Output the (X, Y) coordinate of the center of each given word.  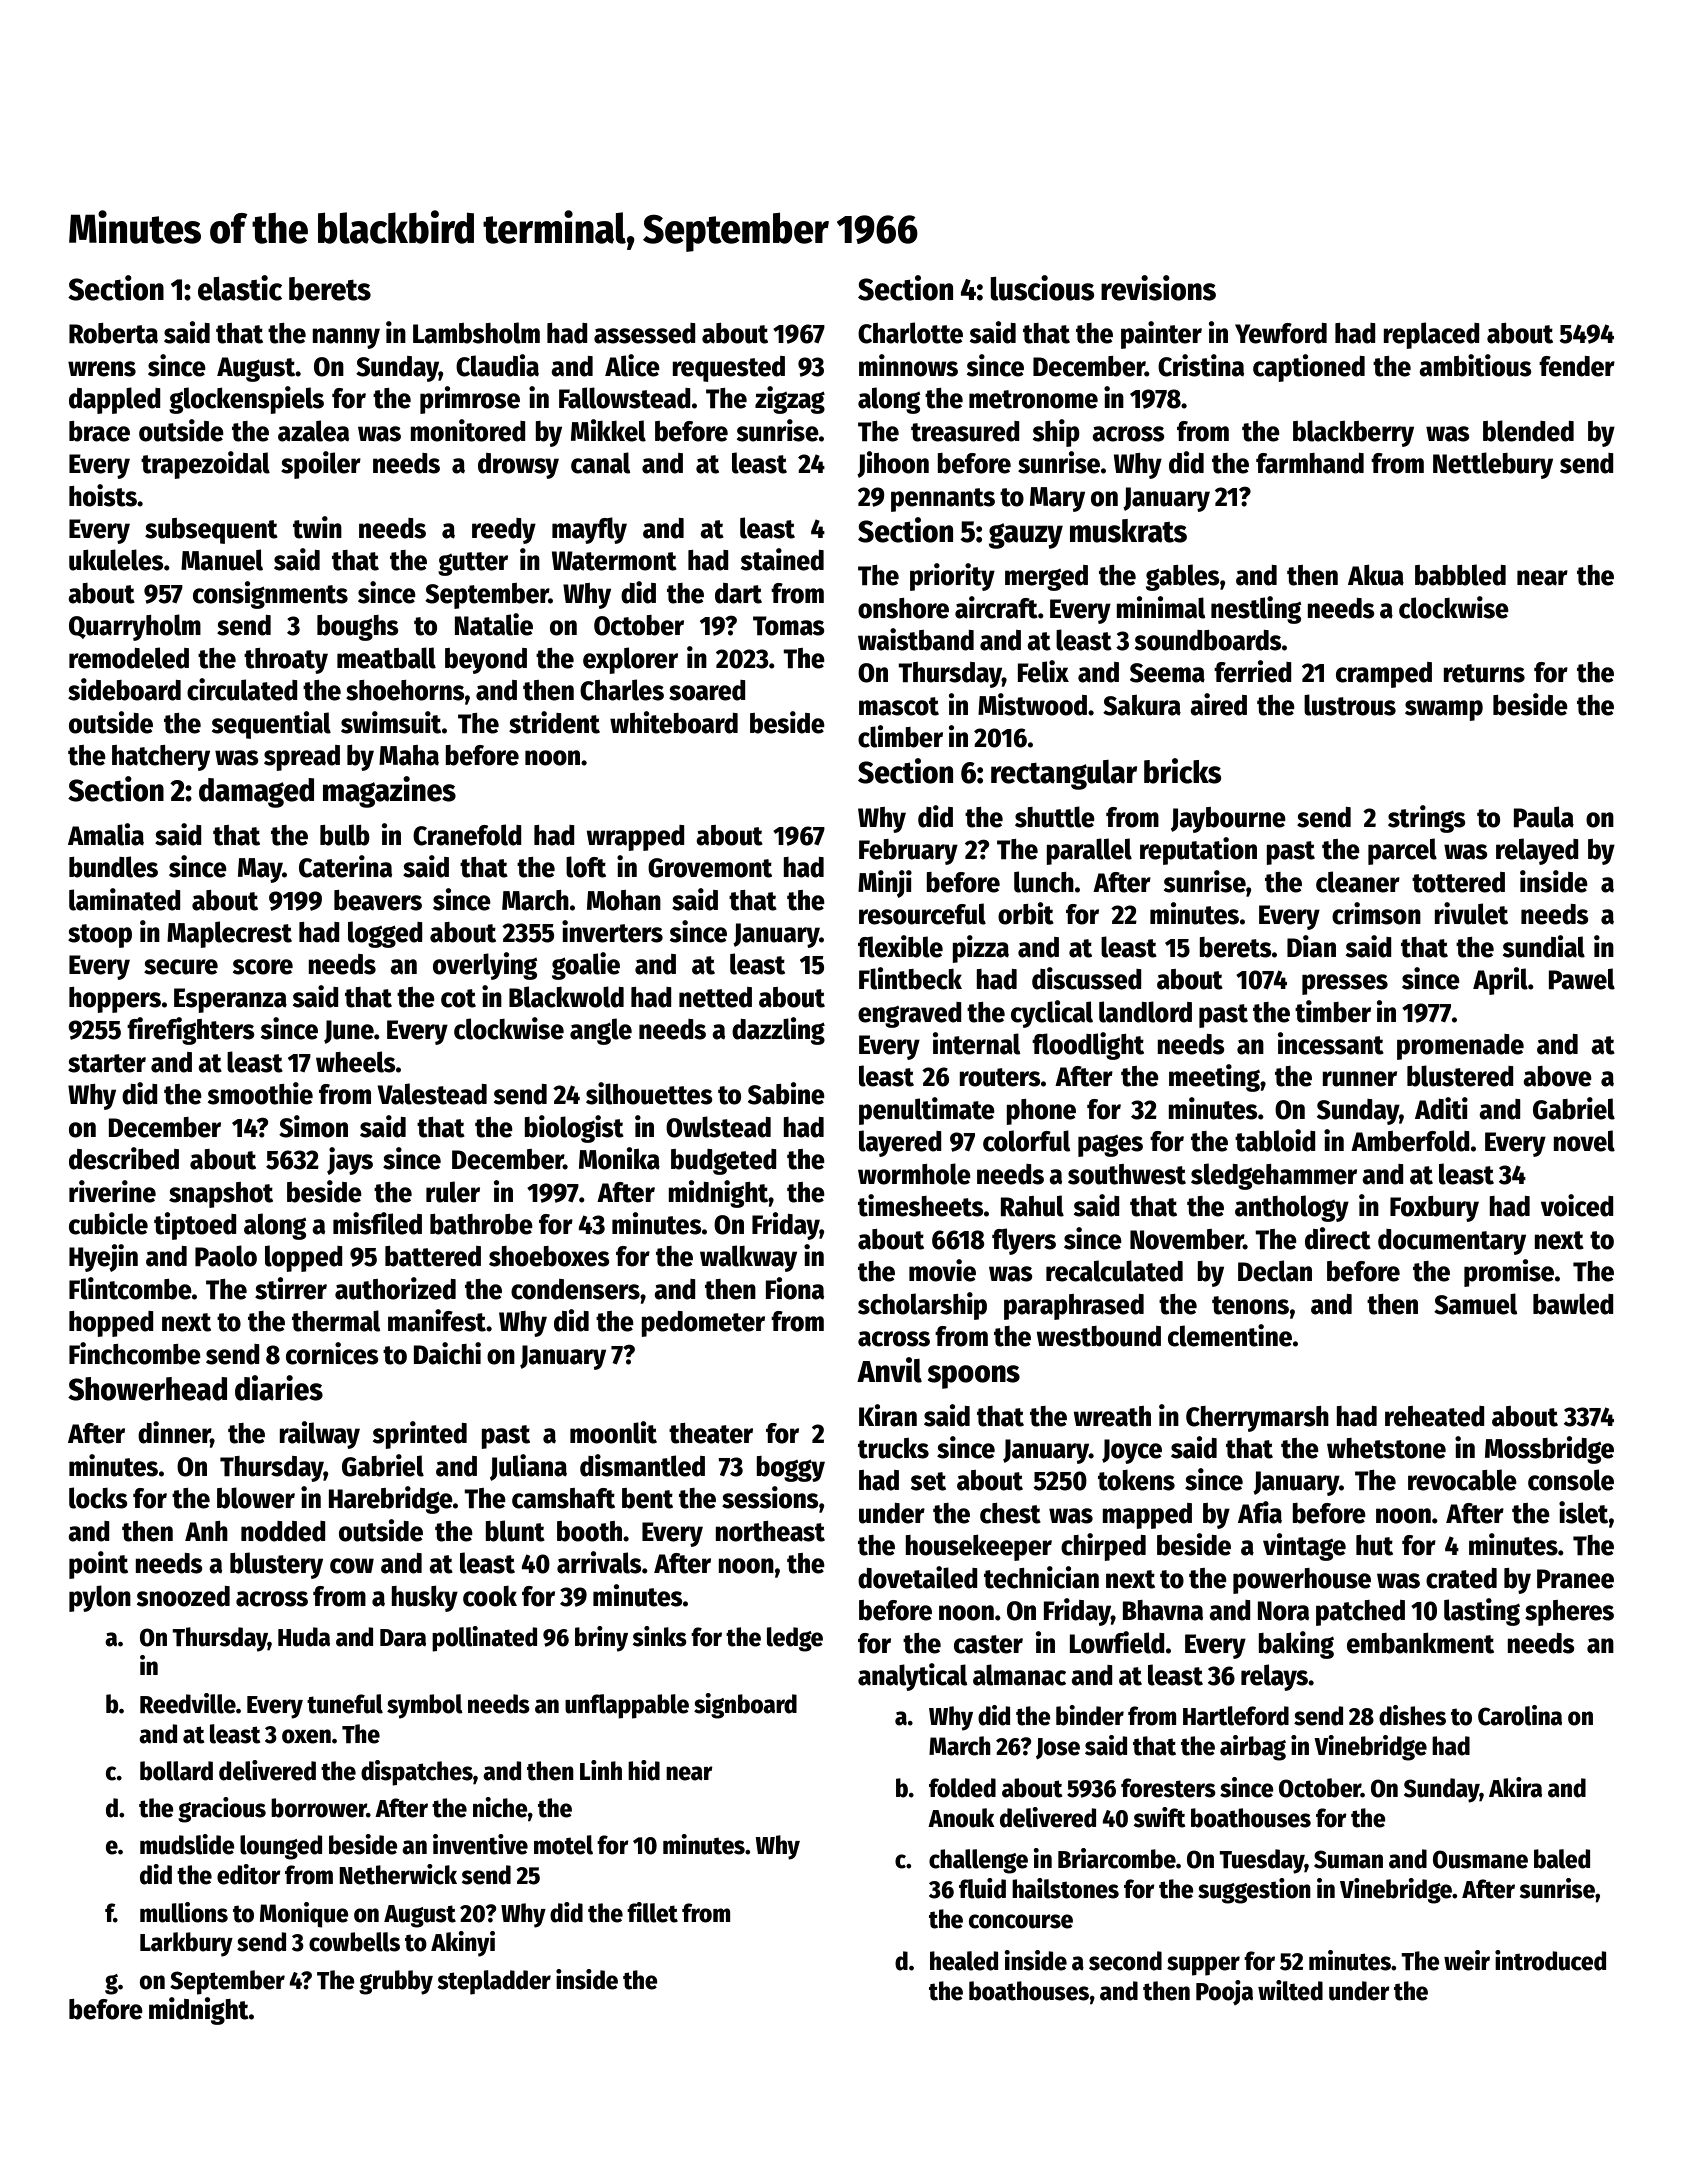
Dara (403, 1638)
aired (1218, 704)
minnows (908, 365)
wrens (102, 369)
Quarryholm (135, 627)
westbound (1098, 1336)
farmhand (1310, 463)
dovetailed (918, 1577)
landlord (1145, 1012)
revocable (1462, 1480)
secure (181, 967)
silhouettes (649, 1093)
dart (738, 593)
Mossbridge (1549, 1450)
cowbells (354, 1942)
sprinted (420, 1435)
